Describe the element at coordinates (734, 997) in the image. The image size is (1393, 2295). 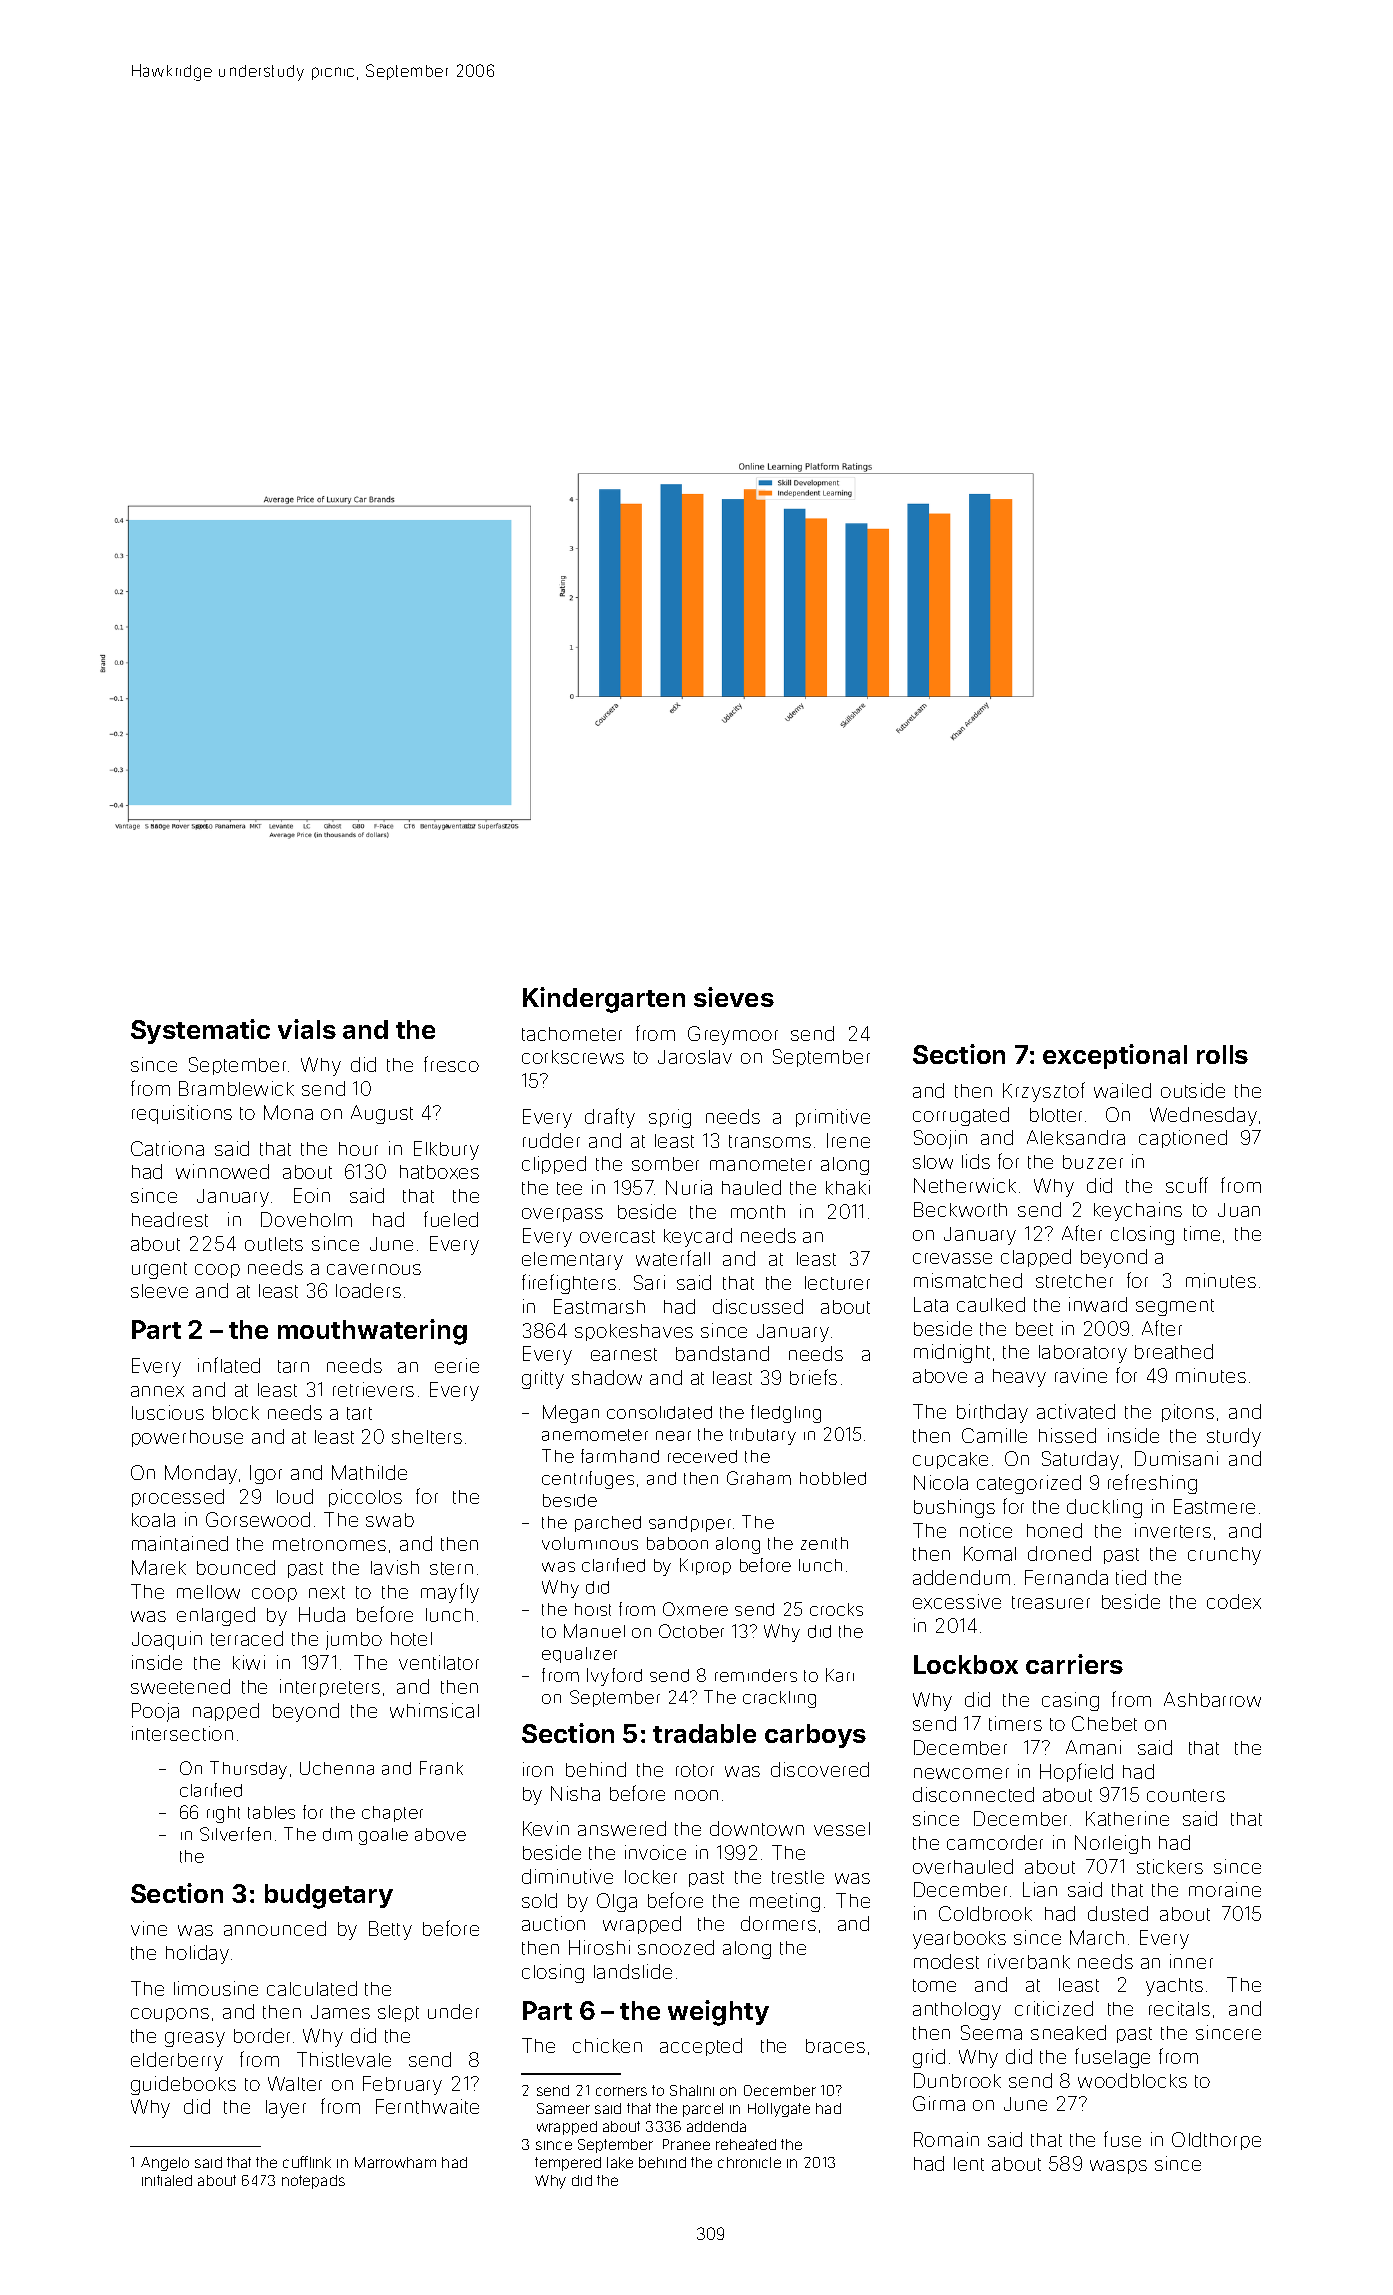
I see `sieves` at that location.
